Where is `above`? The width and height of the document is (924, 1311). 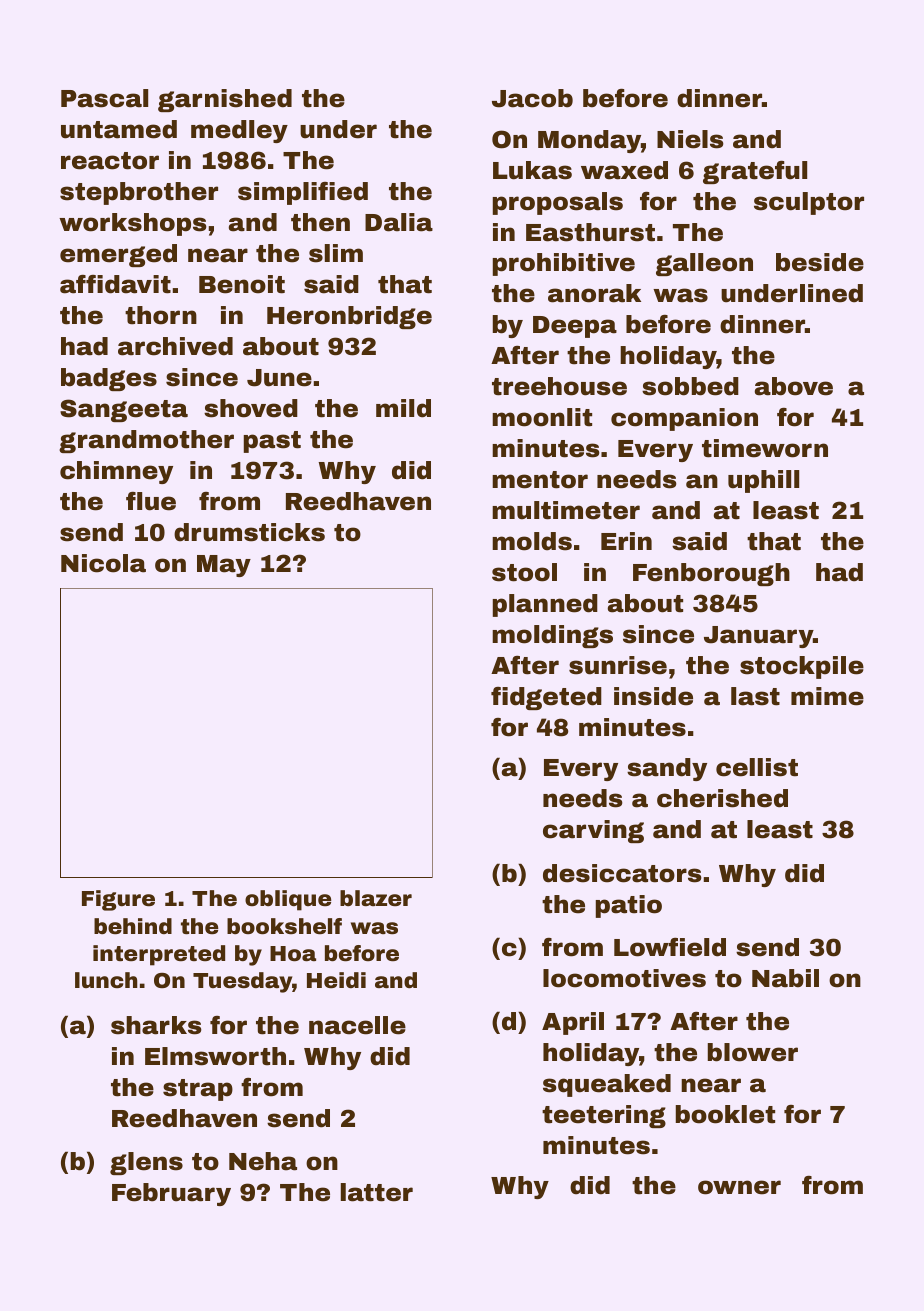 above is located at coordinates (794, 386).
